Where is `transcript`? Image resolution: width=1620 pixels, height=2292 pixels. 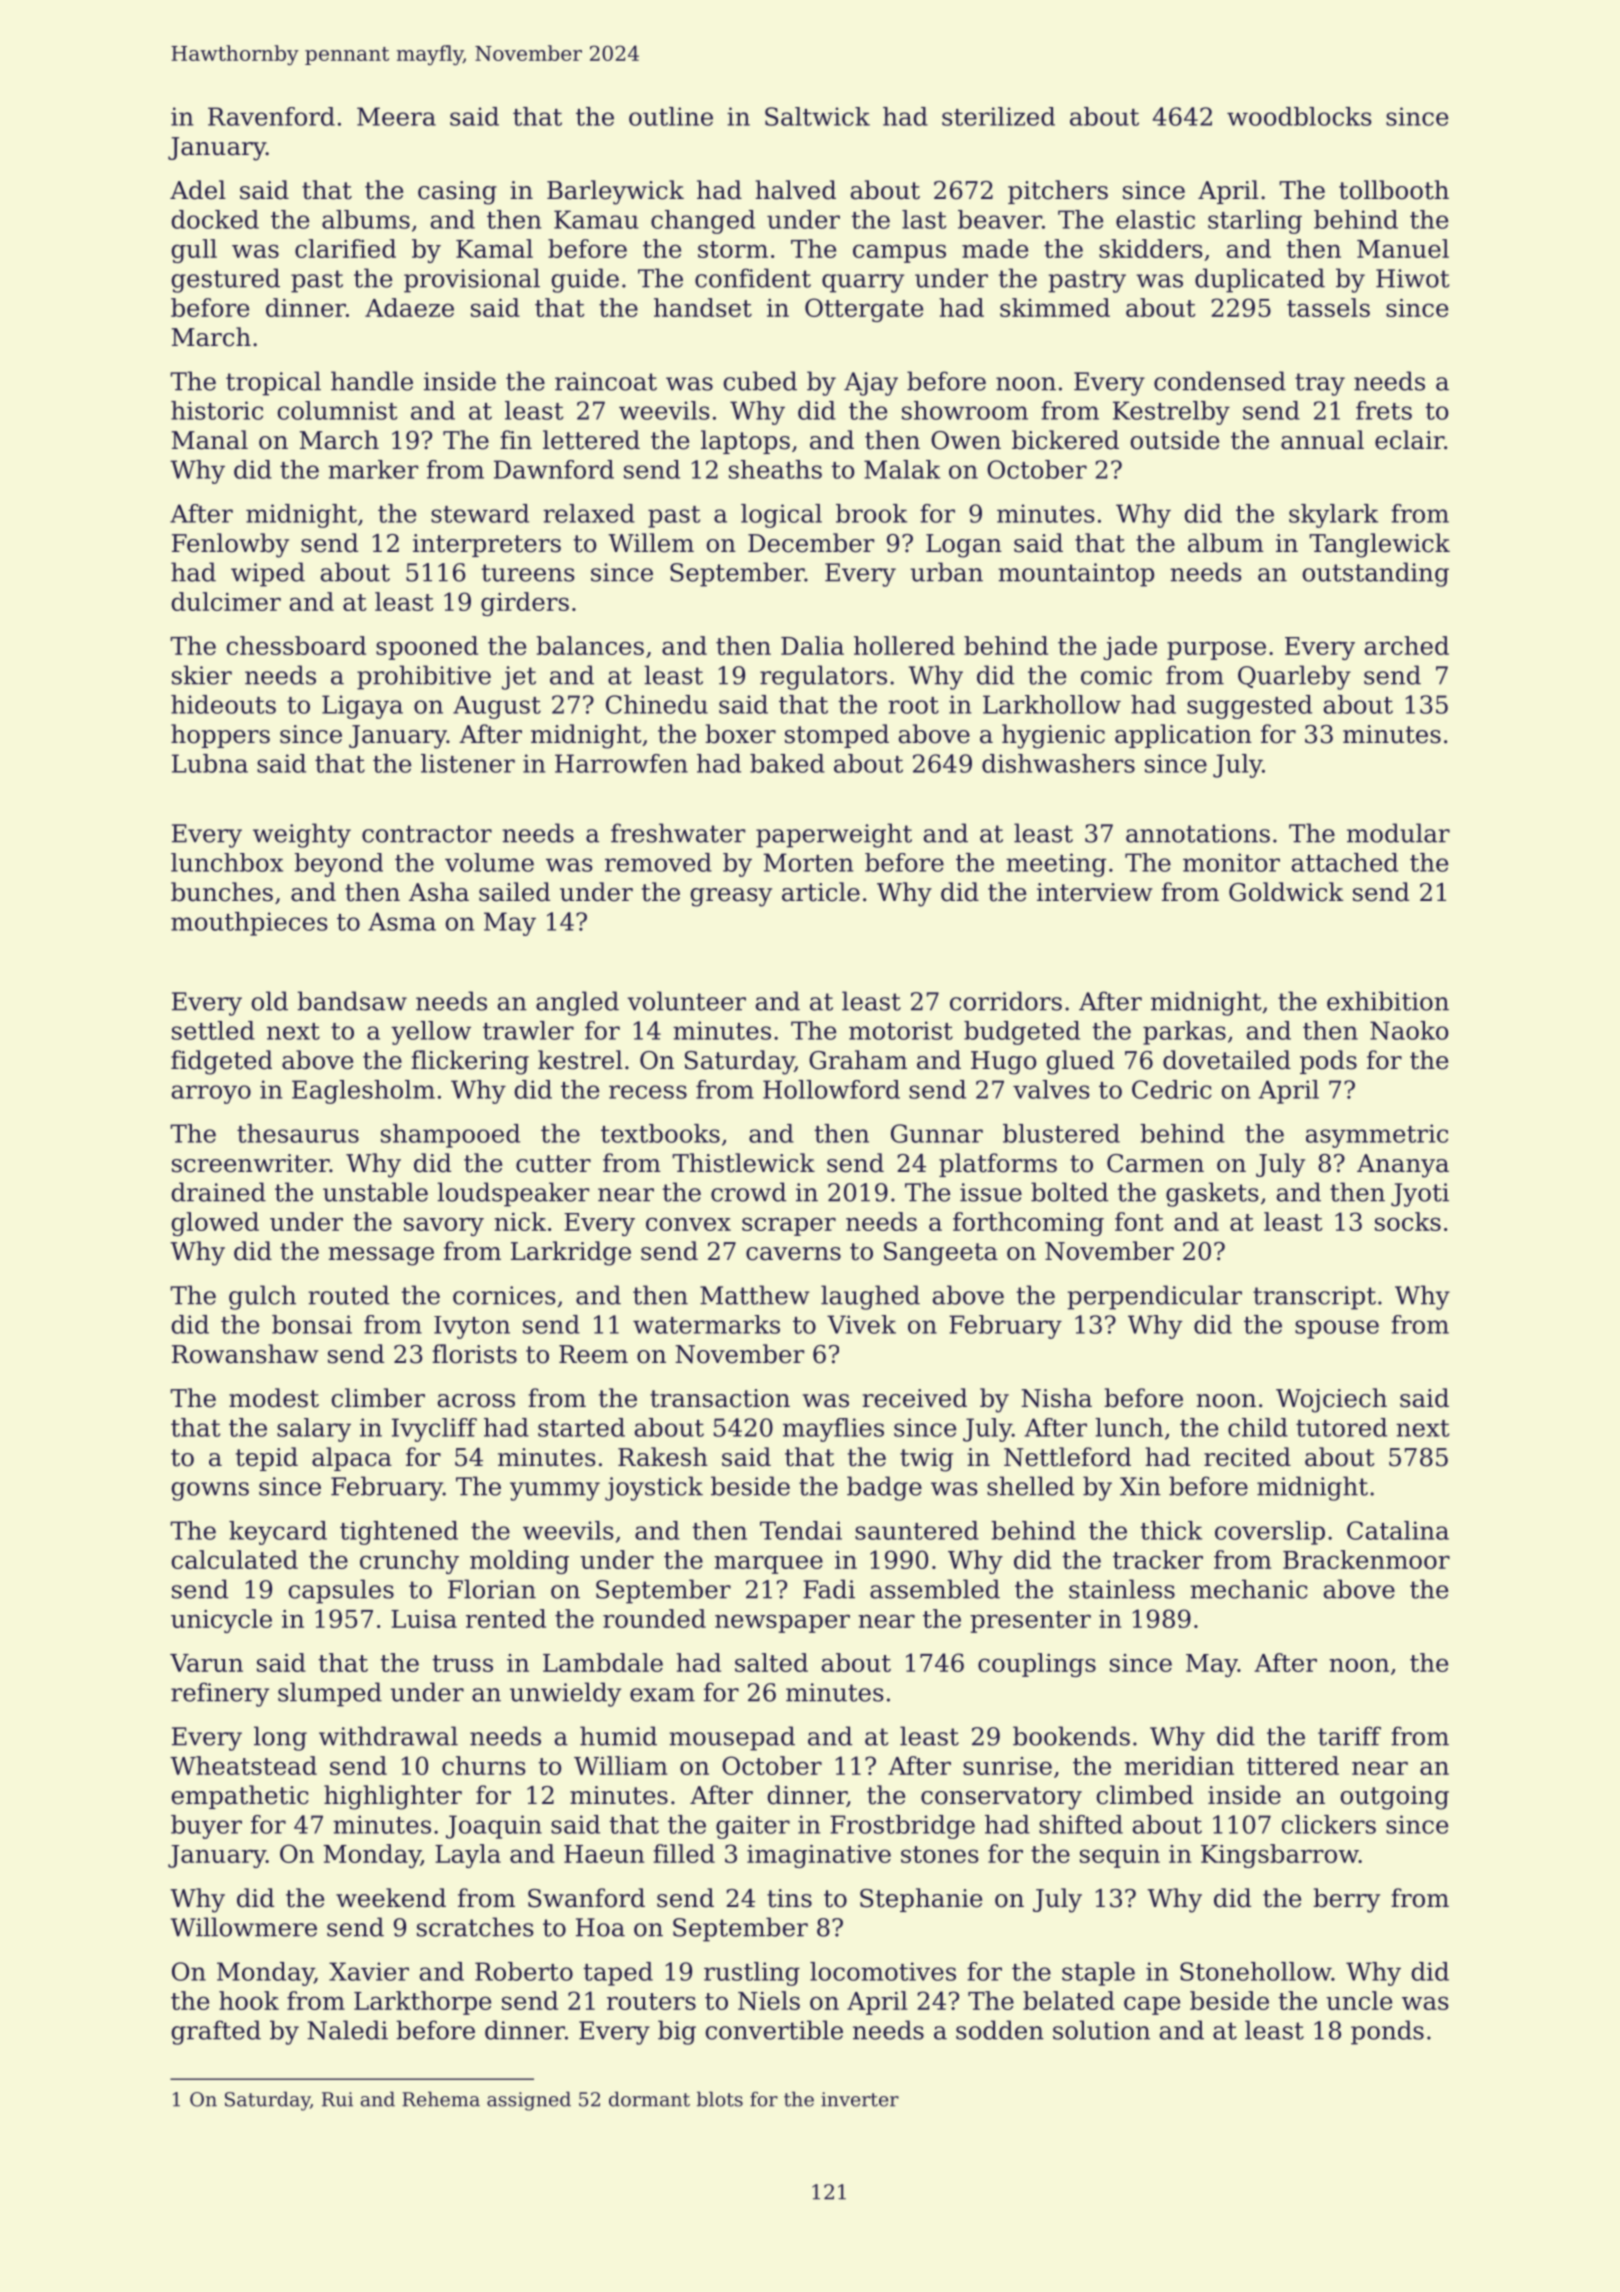
transcript is located at coordinates (1314, 1298).
